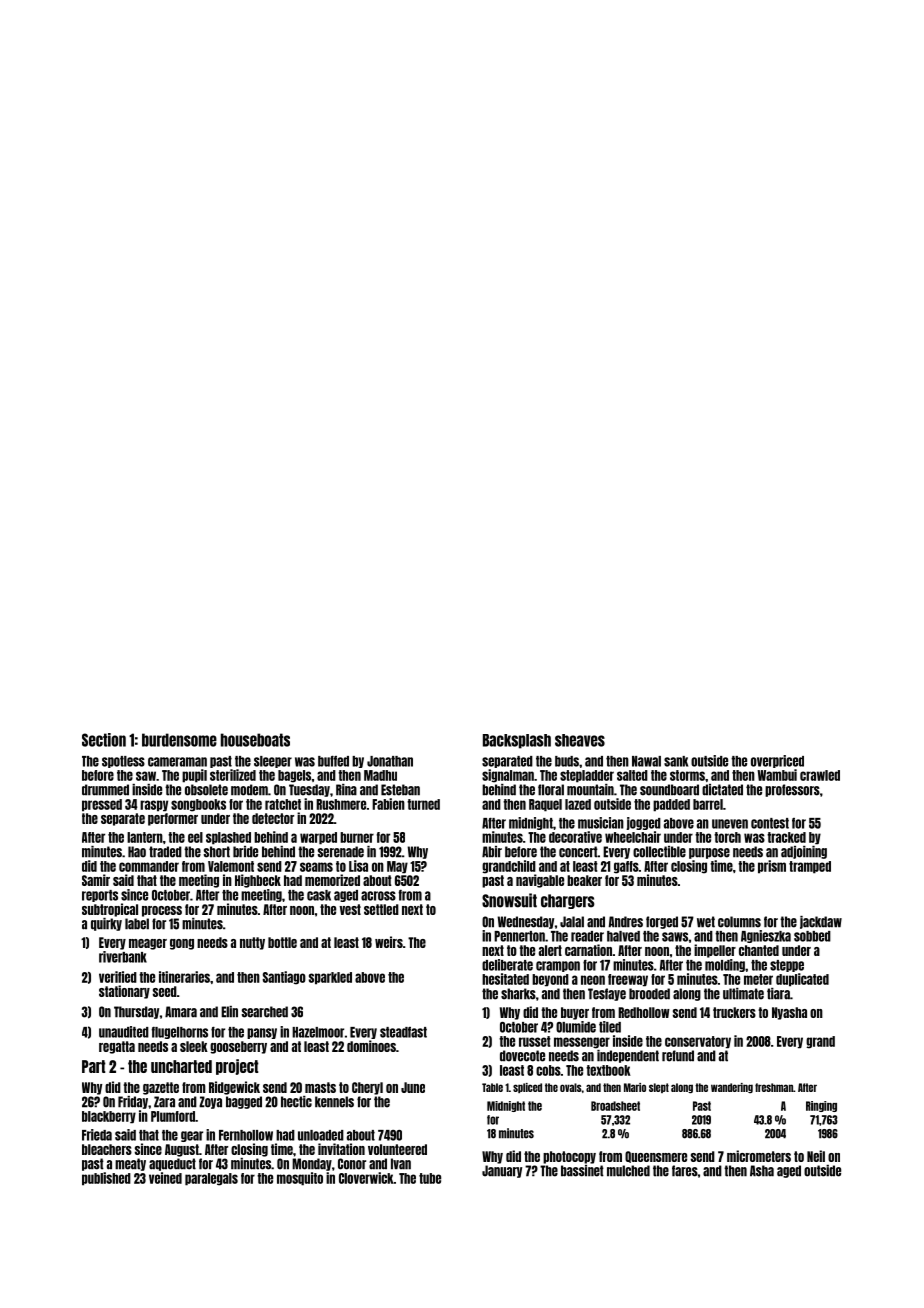  I want to click on mosquito, so click(300, 1179).
